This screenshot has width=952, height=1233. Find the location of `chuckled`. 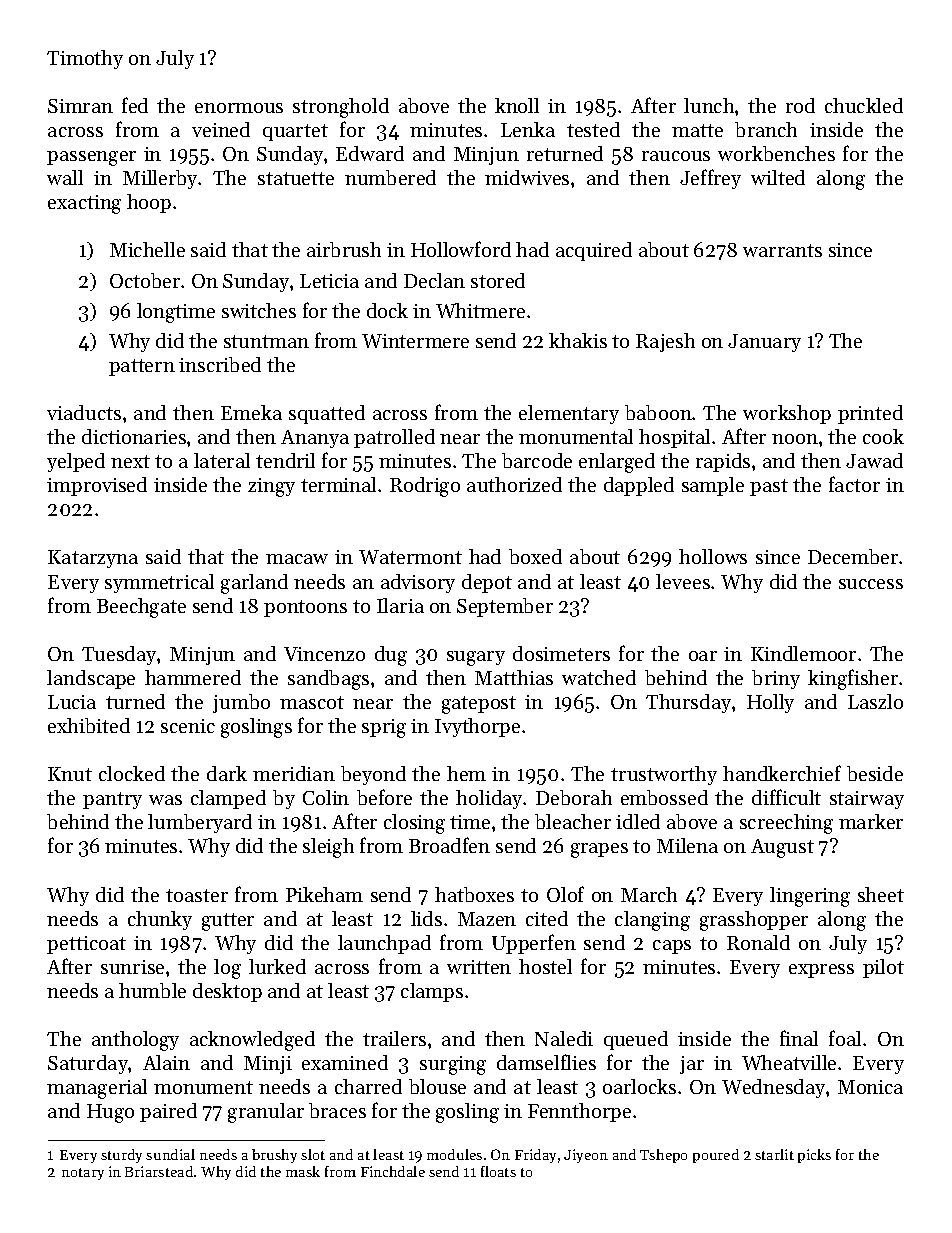

chuckled is located at coordinates (864, 105).
